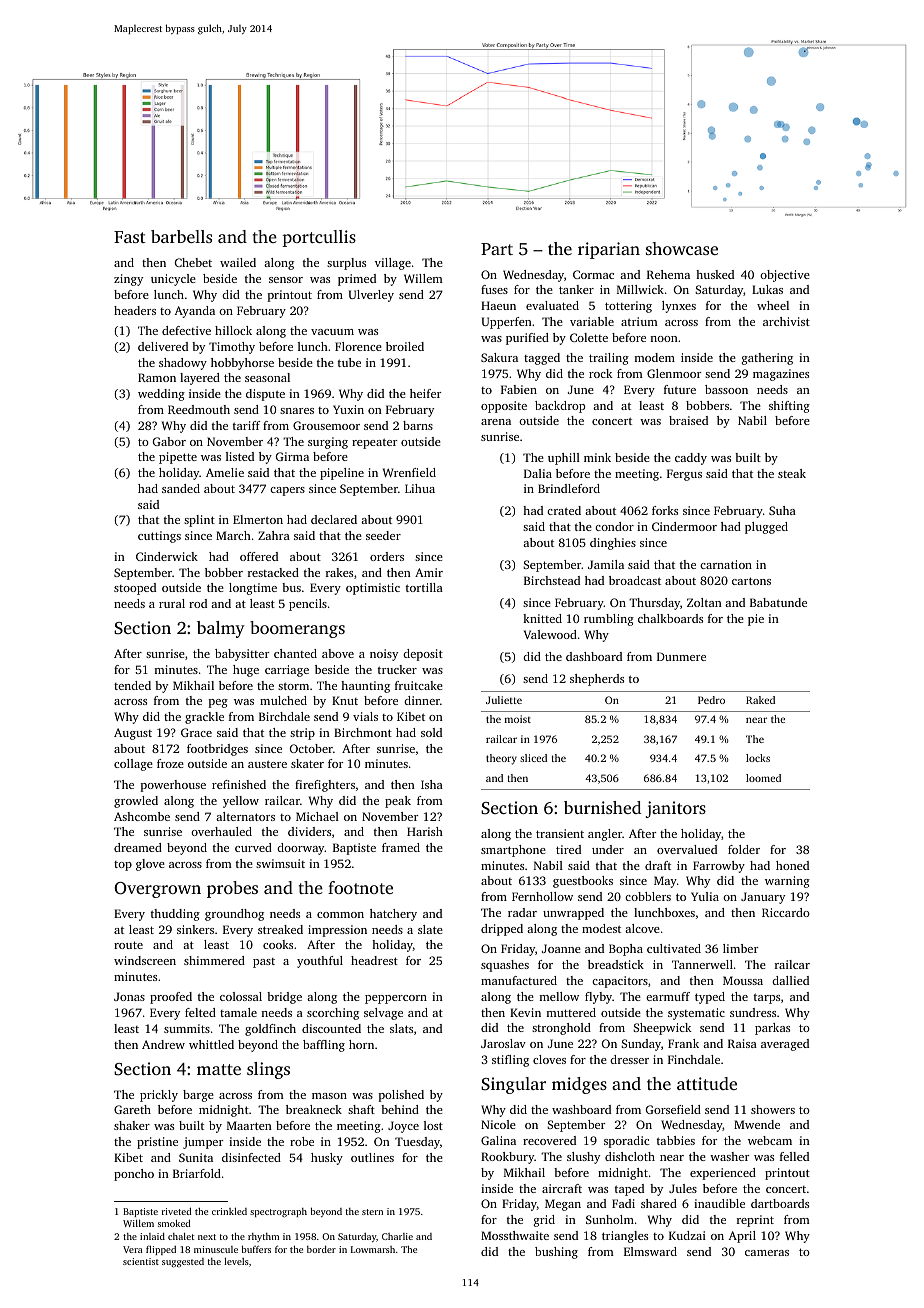 The width and height of the screenshot is (924, 1308). Describe the element at coordinates (763, 778) in the screenshot. I see `loomed` at that location.
